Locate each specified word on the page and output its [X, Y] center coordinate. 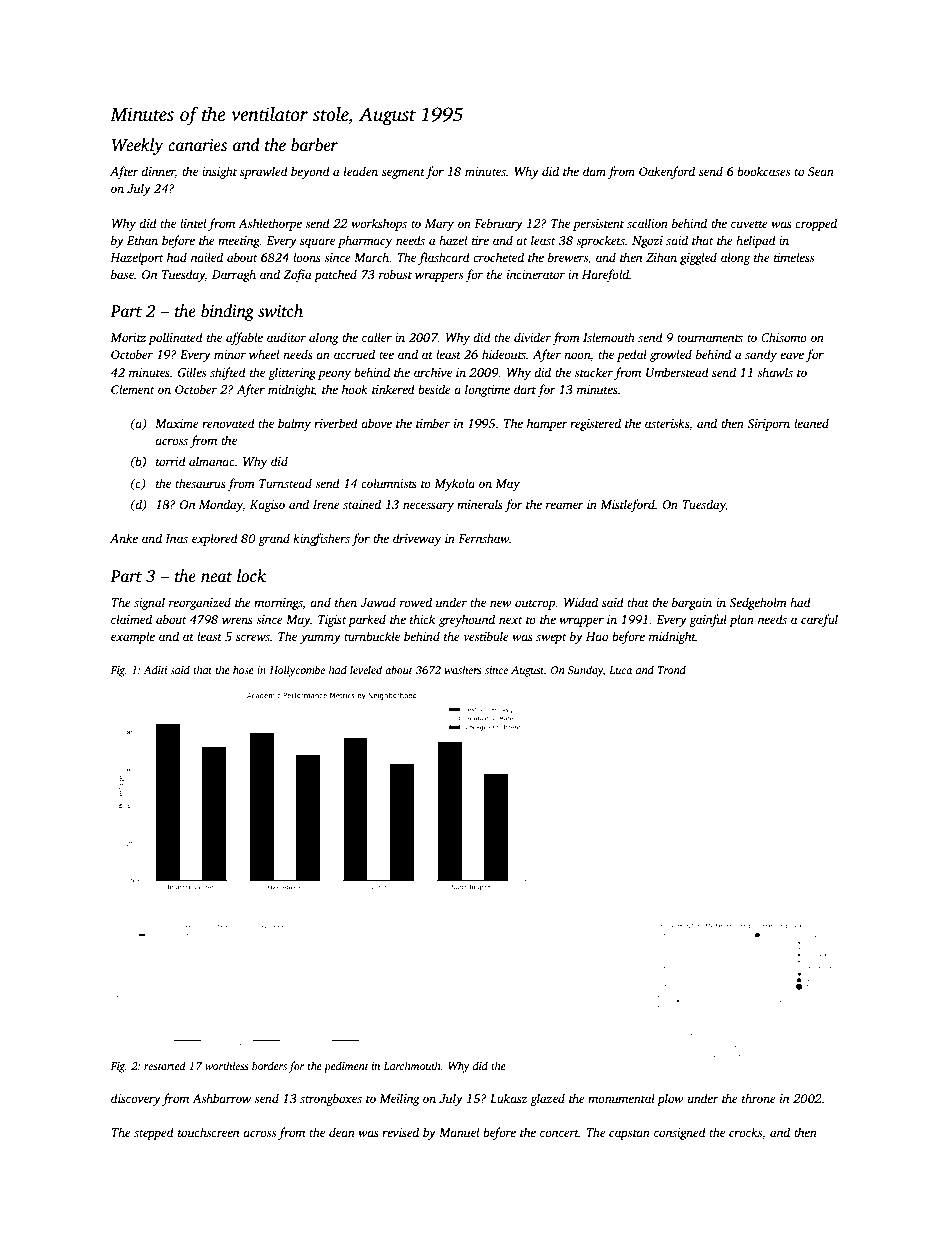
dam [594, 171]
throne [759, 1098]
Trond [672, 669]
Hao [597, 636]
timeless [794, 257]
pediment [346, 1067]
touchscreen [208, 1132]
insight [219, 172]
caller [377, 337]
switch [280, 311]
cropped [816, 224]
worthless [226, 1065]
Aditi [155, 669]
